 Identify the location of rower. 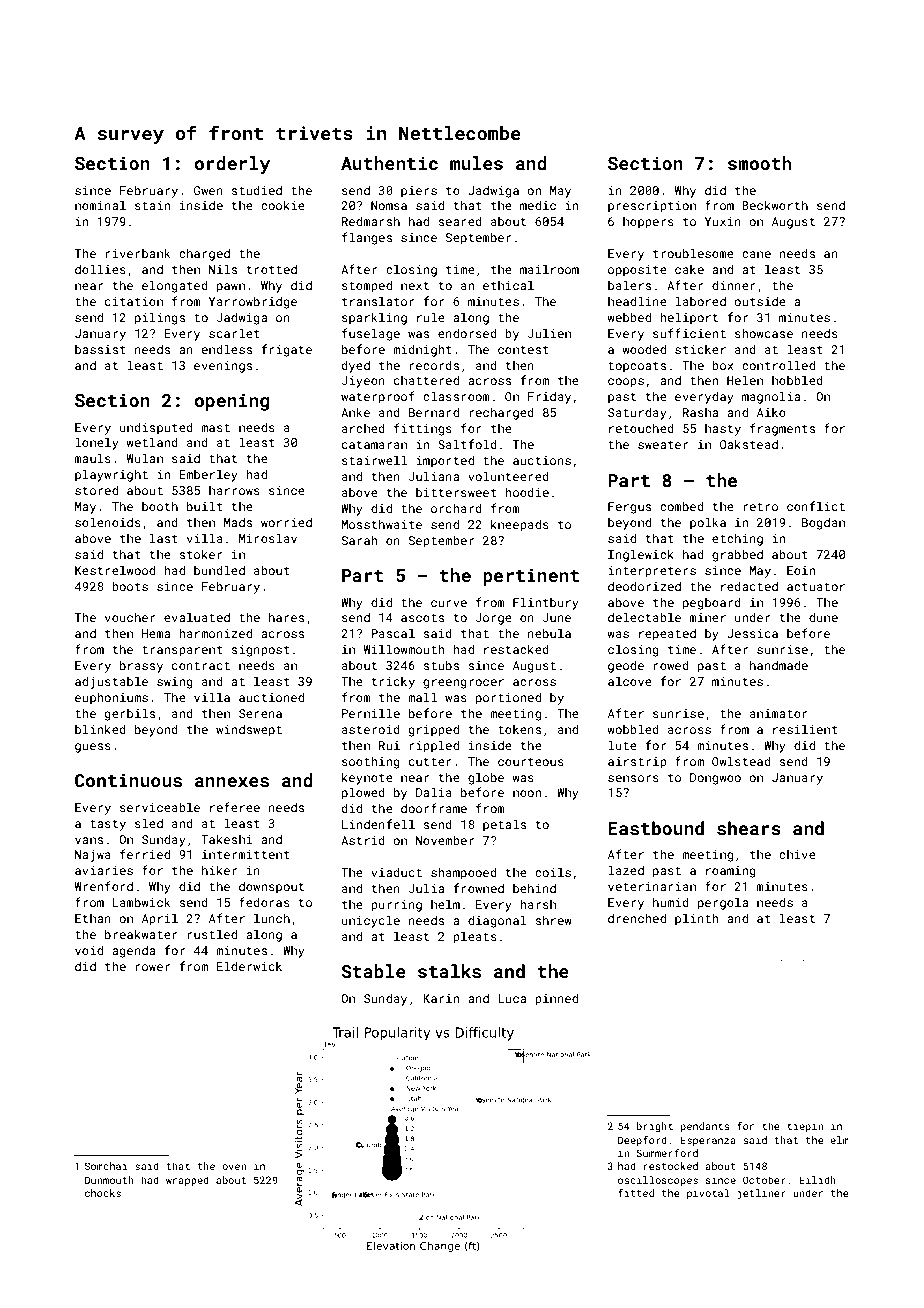
(153, 967).
